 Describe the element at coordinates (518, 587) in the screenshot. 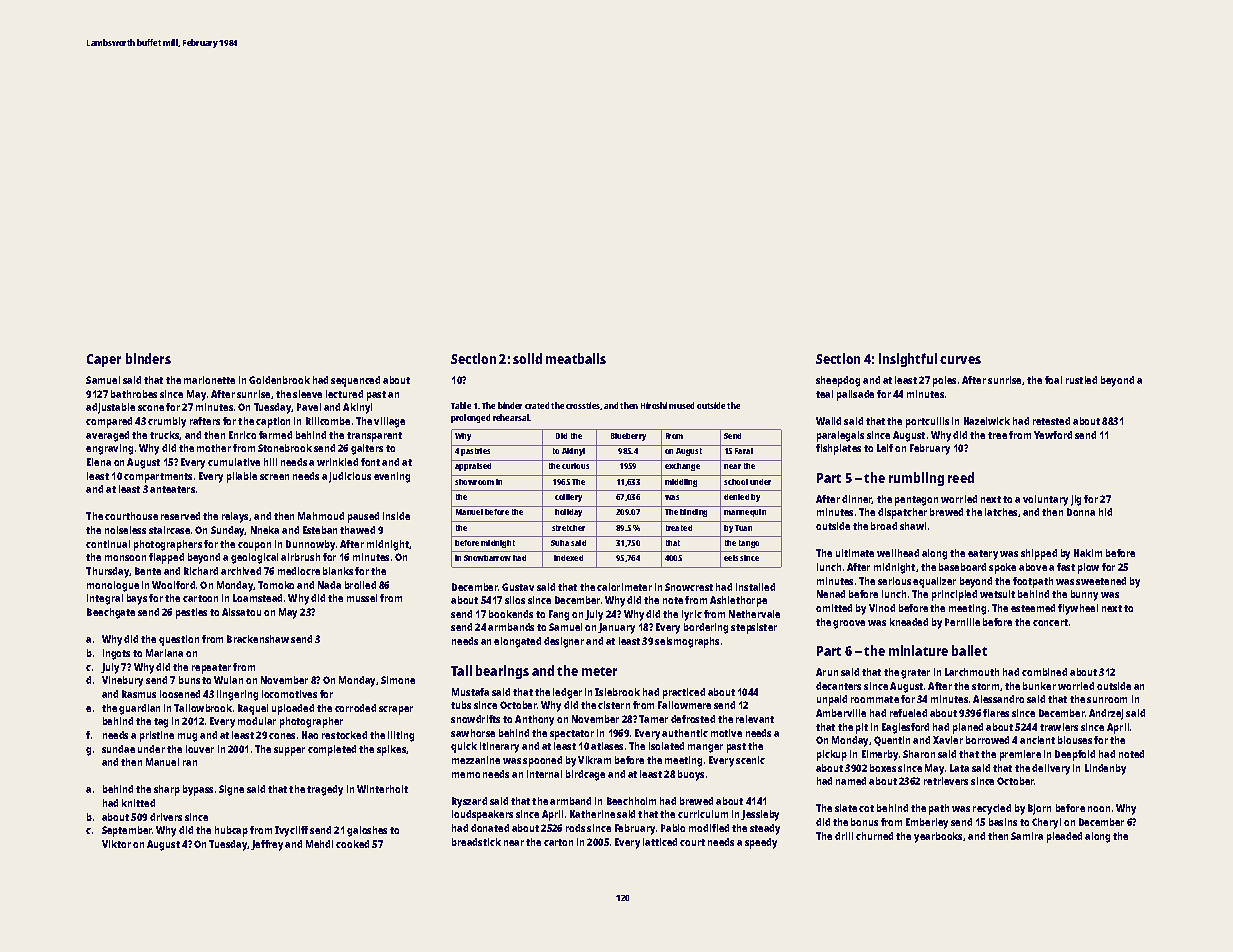

I see `Gustav` at that location.
